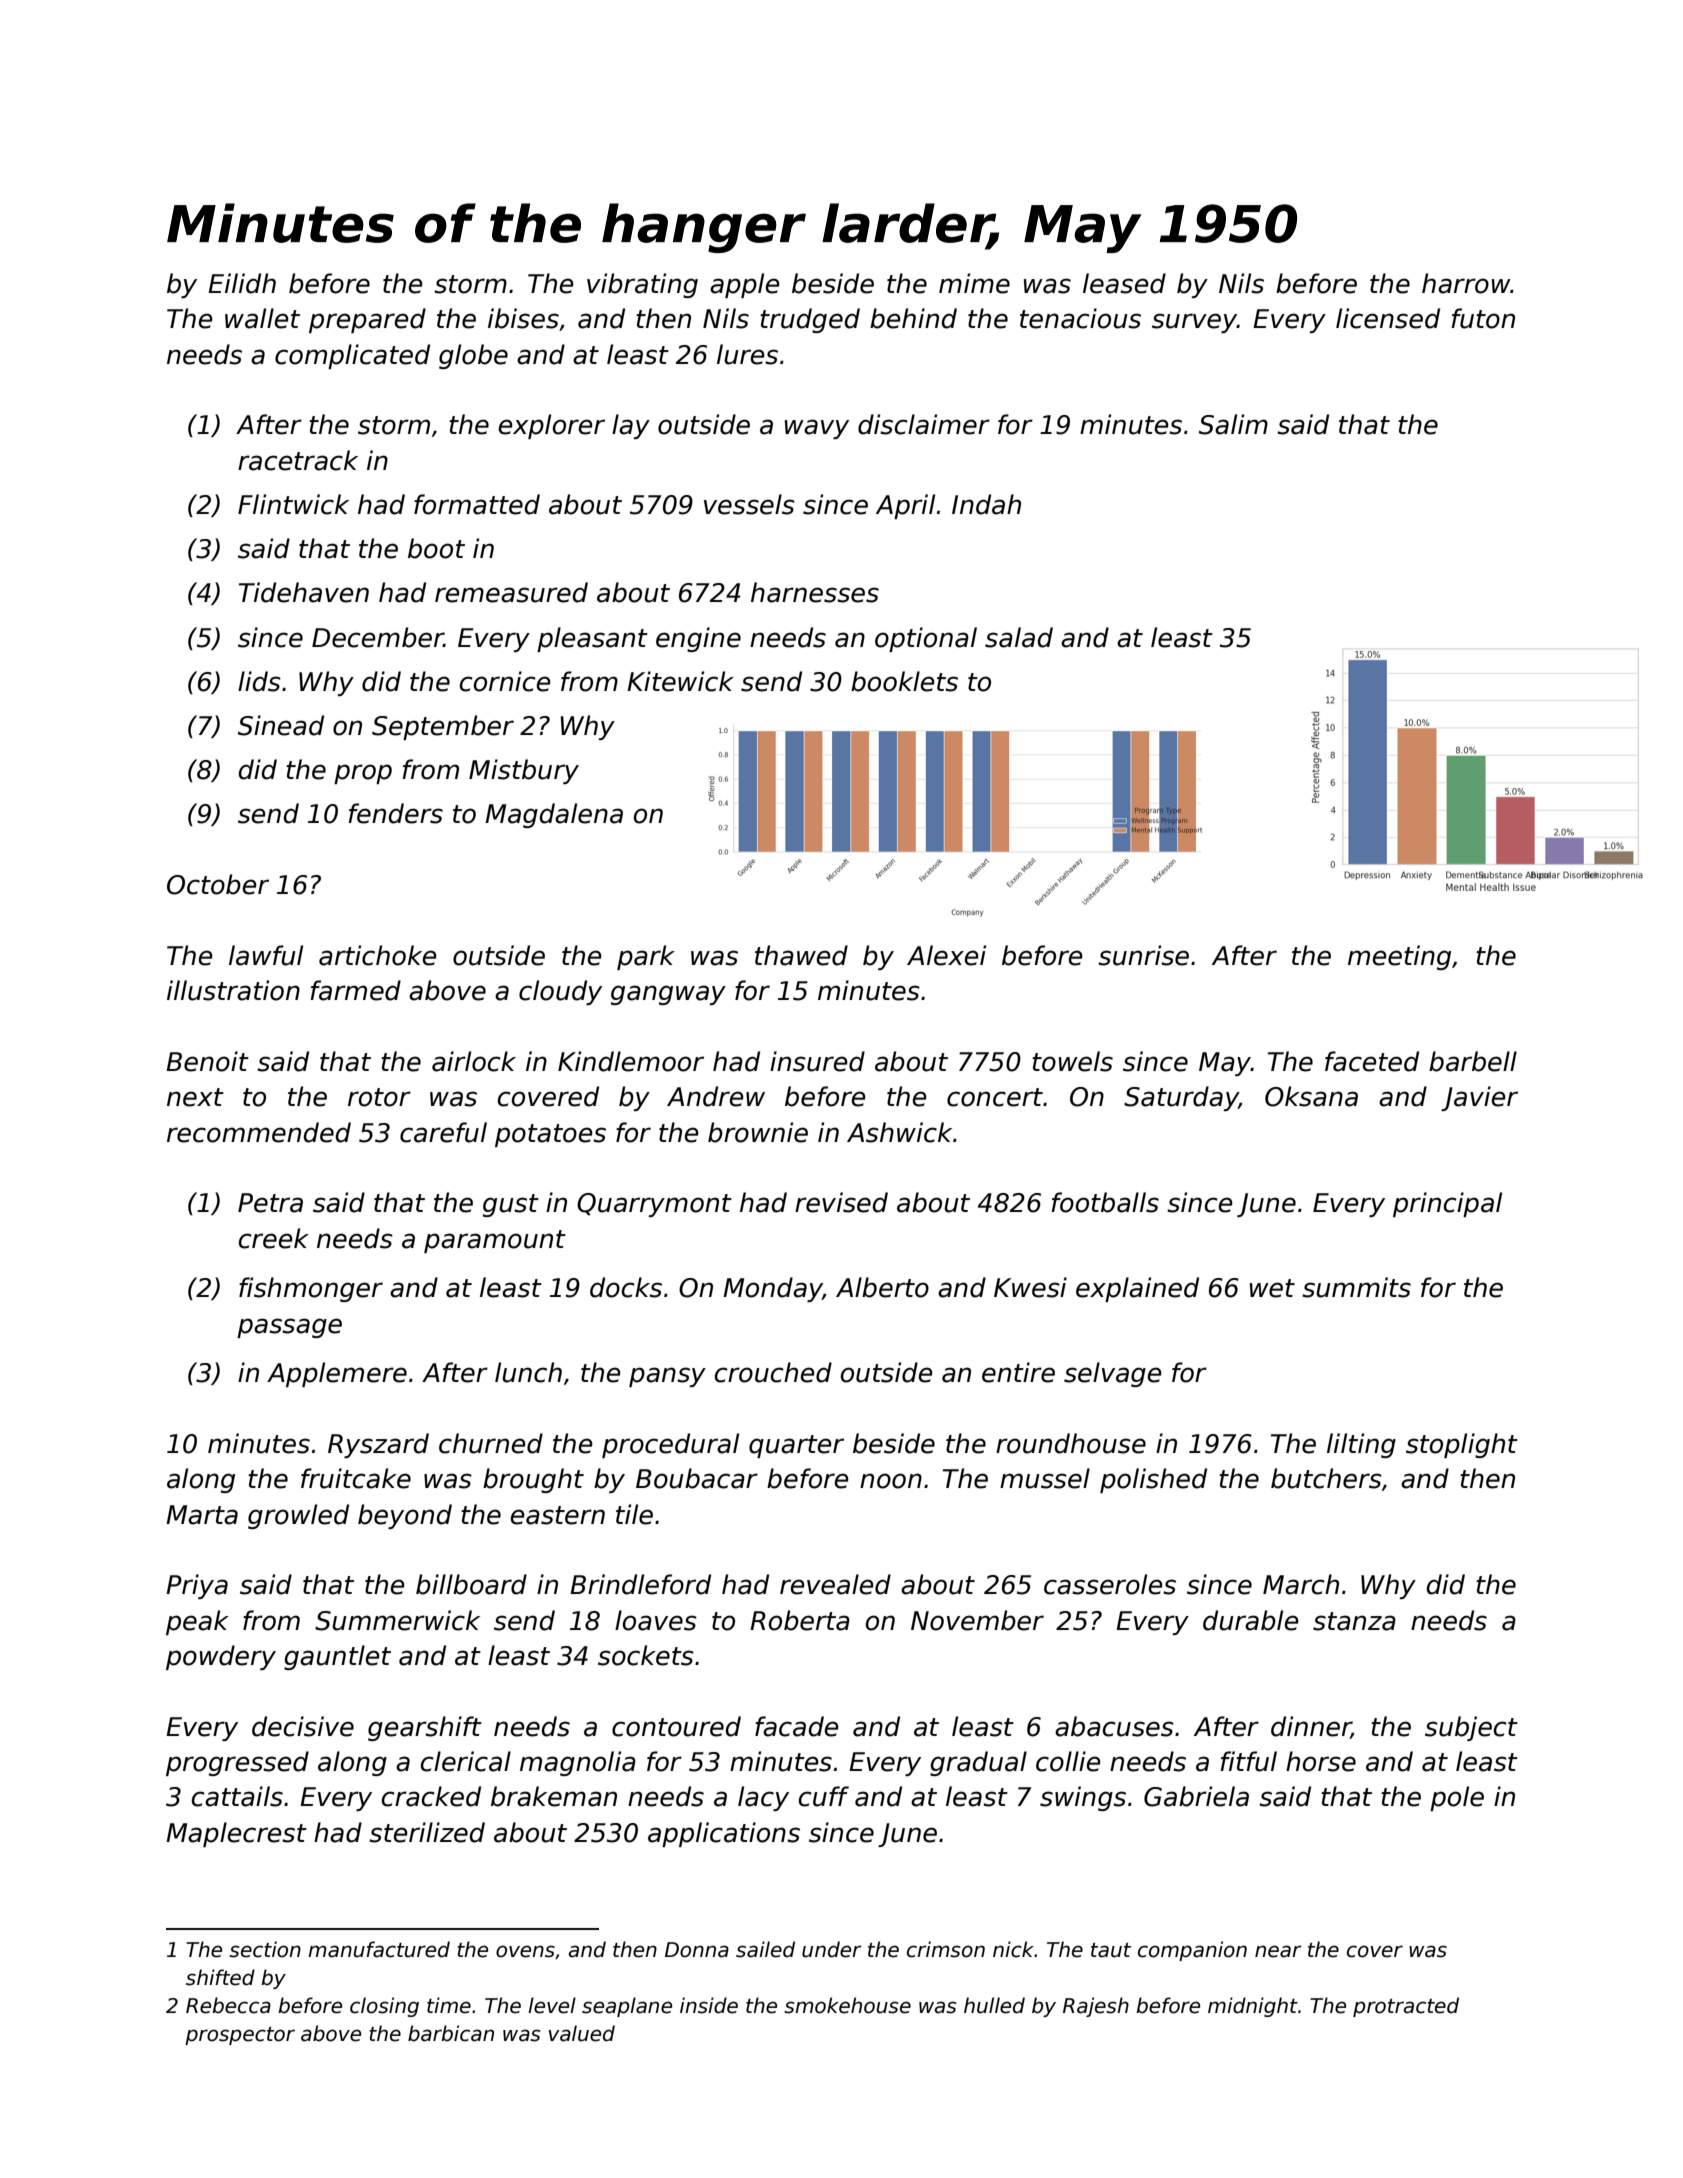 Image resolution: width=1683 pixels, height=2178 pixels. What do you see at coordinates (1194, 323) in the screenshot?
I see `survey` at bounding box center [1194, 323].
